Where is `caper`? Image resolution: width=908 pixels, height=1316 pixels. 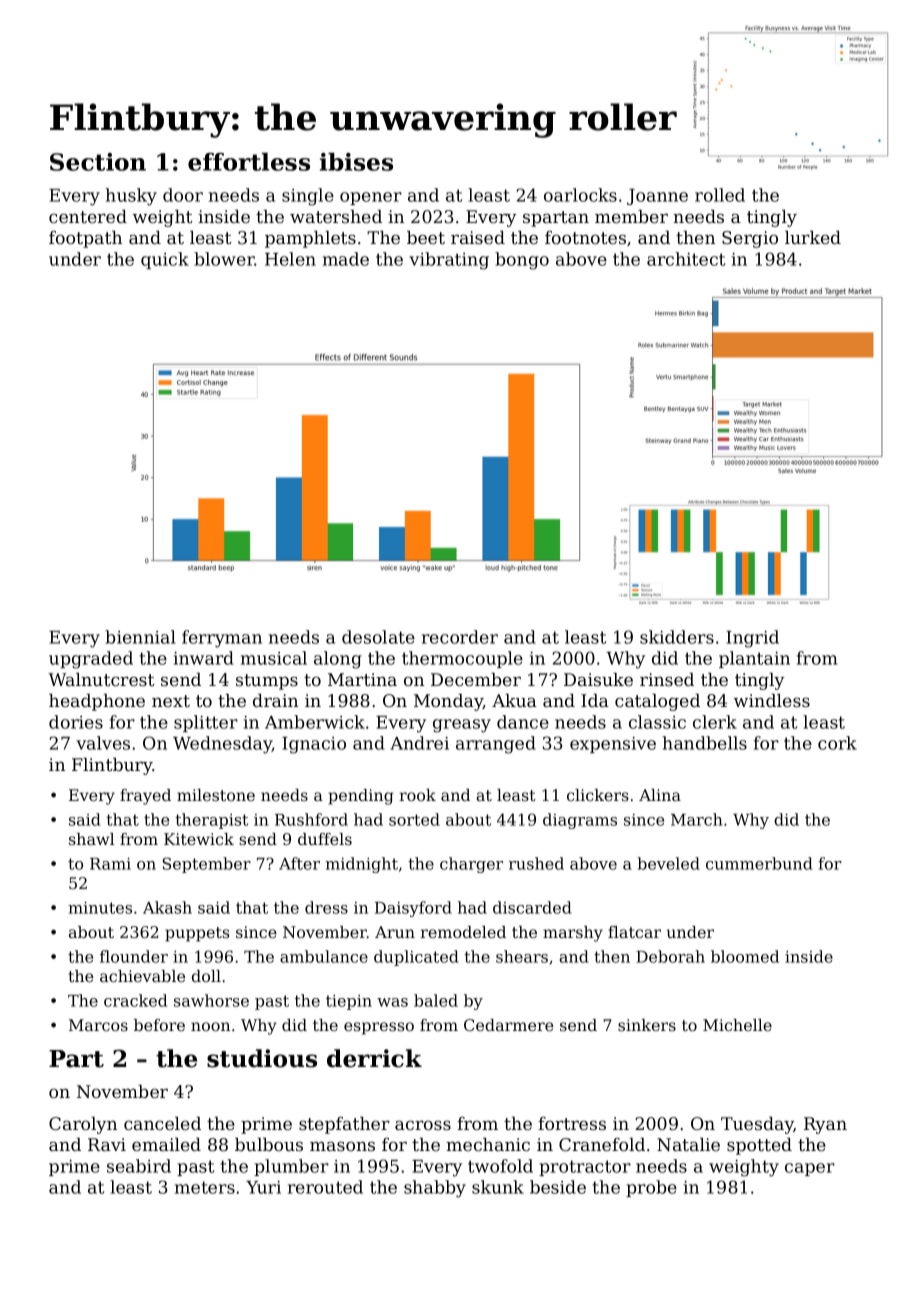 caper is located at coordinates (810, 1169).
